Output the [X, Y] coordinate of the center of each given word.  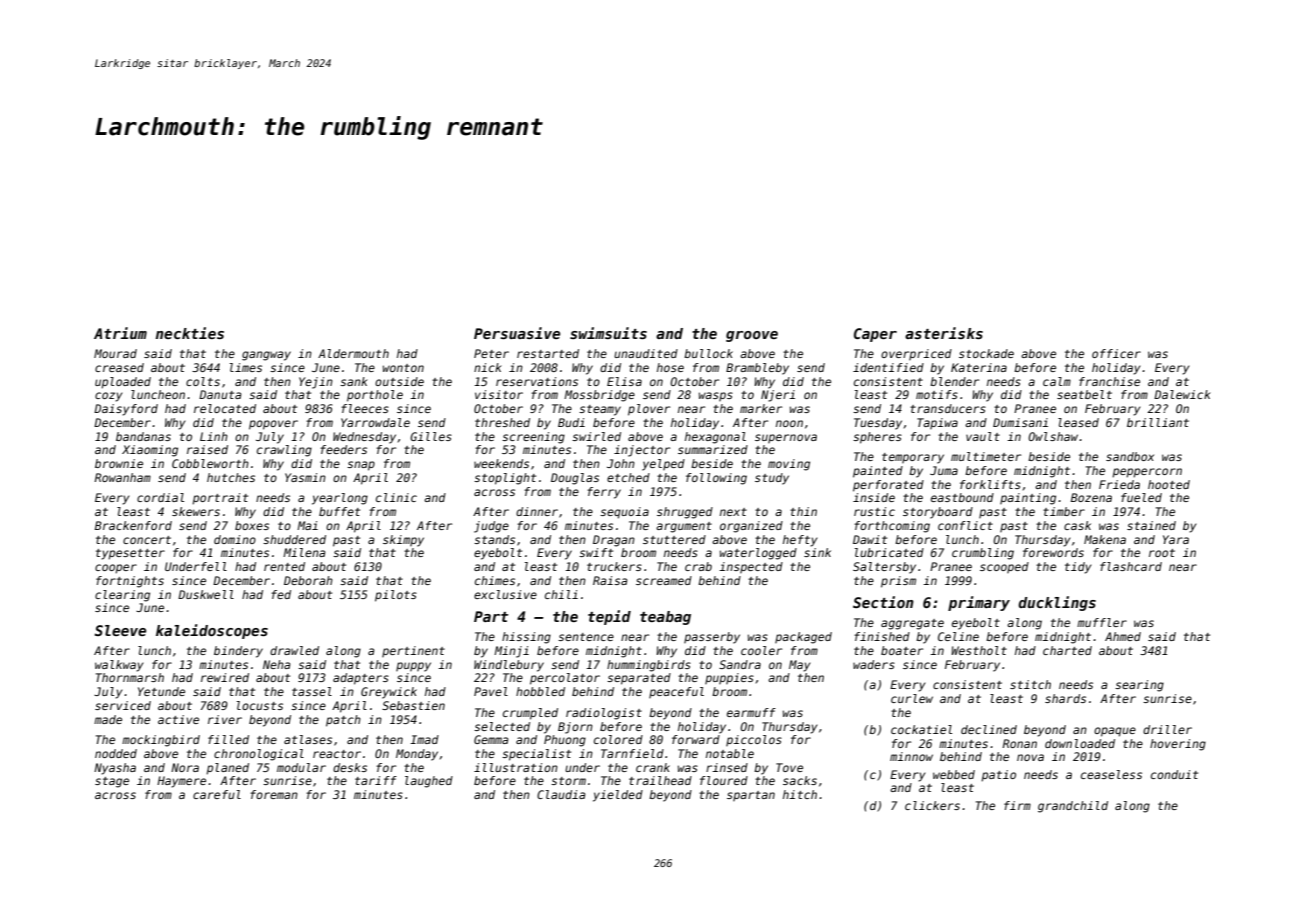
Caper [875, 335]
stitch [1030, 684]
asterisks [944, 333]
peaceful [676, 693]
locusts [260, 705]
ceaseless [1111, 774]
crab [698, 566]
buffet [339, 511]
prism [898, 582]
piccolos [754, 741]
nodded [116, 753]
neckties [190, 333]
